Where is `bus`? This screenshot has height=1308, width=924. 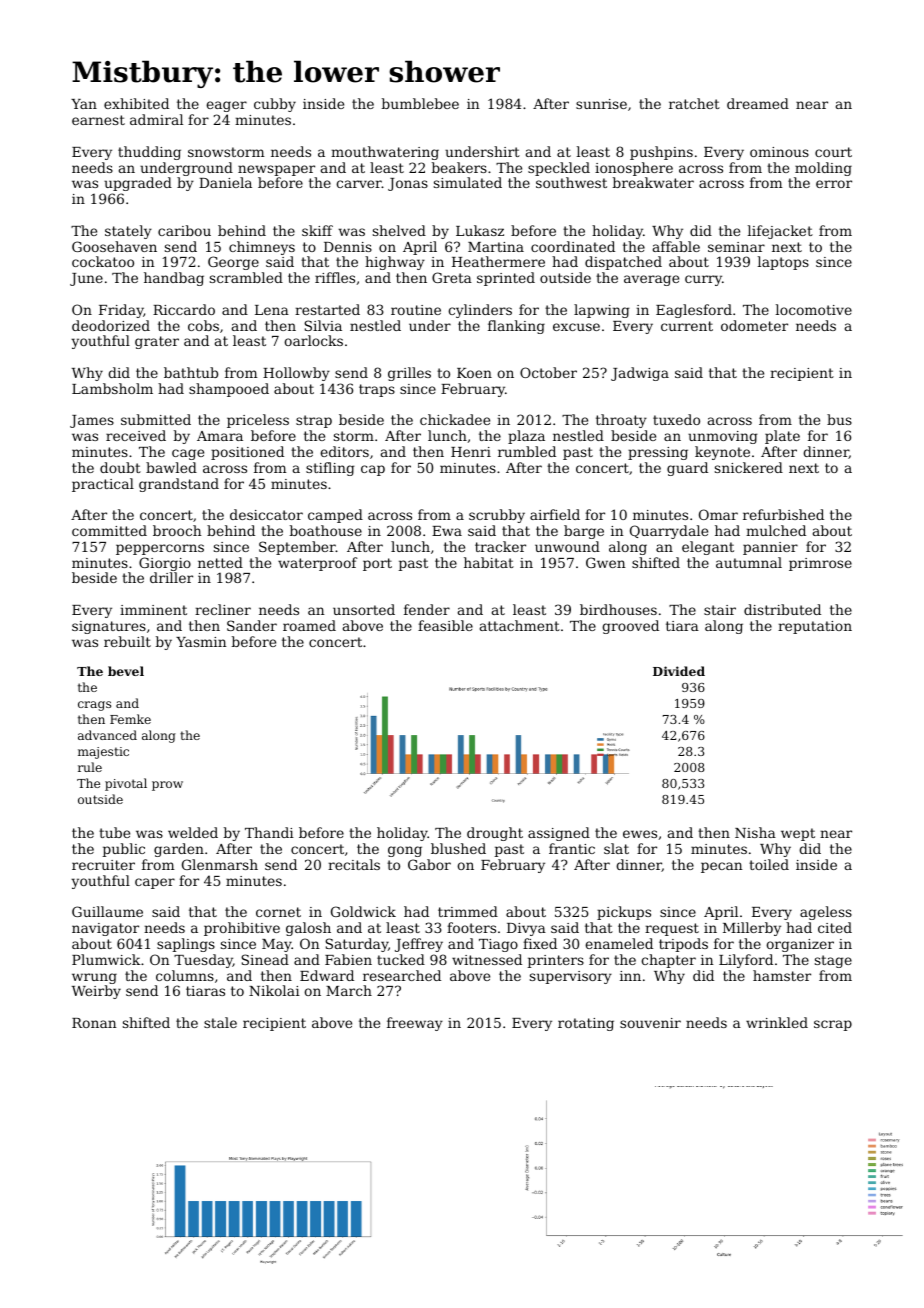 bus is located at coordinates (839, 419).
